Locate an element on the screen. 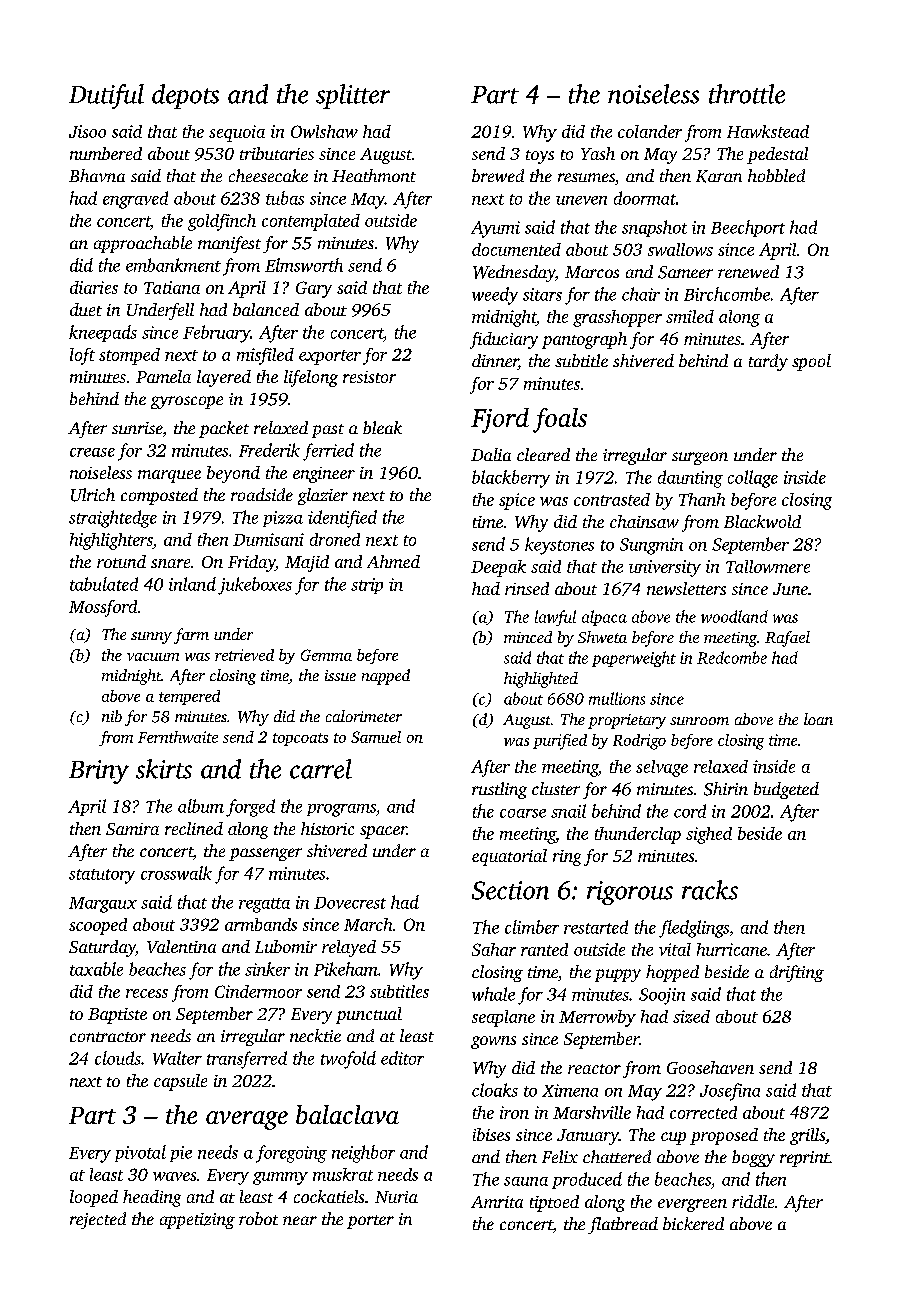 The image size is (908, 1316). throttle is located at coordinates (747, 94).
